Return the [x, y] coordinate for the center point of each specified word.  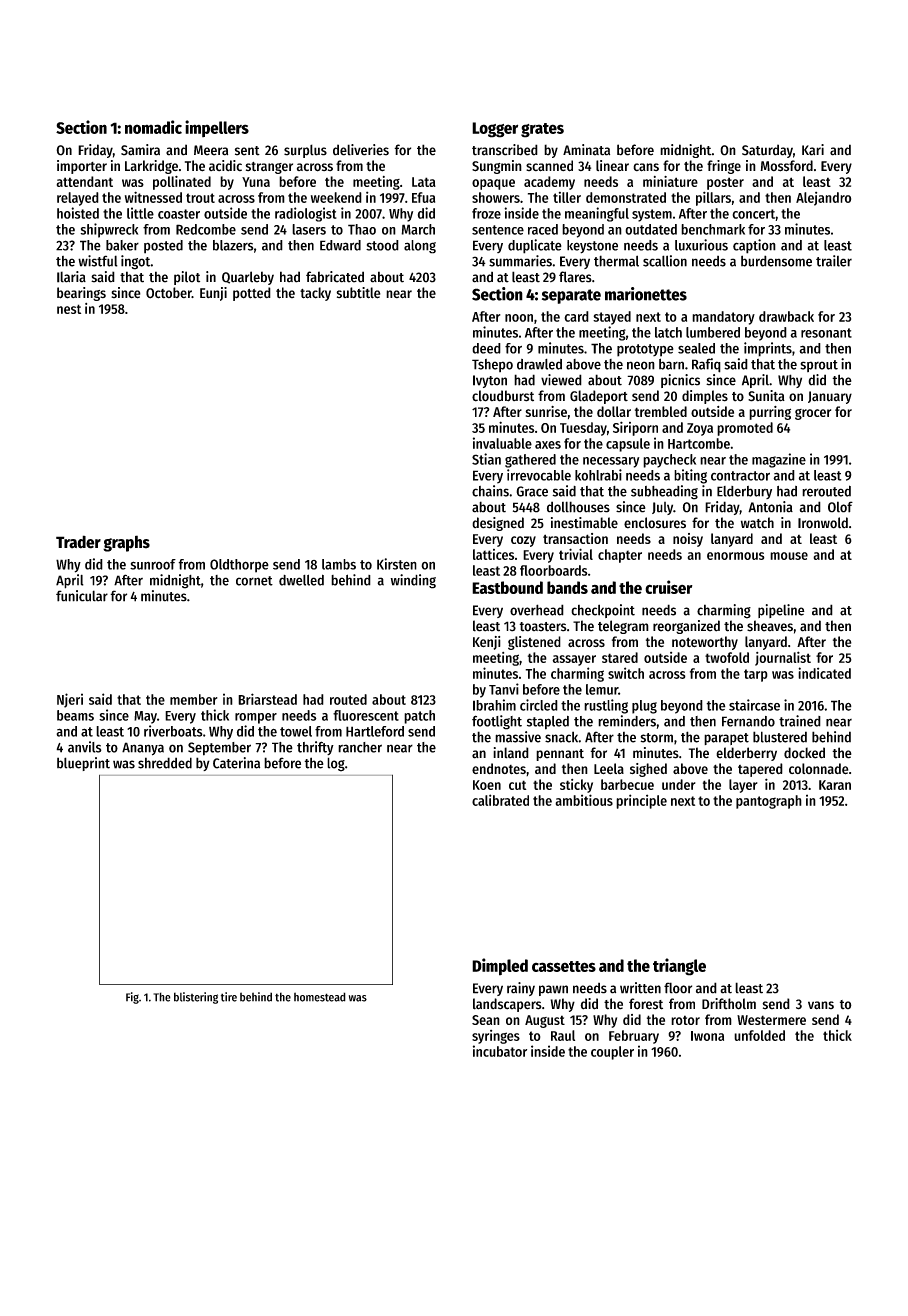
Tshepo [492, 365]
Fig [132, 998]
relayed [78, 199]
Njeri [70, 700]
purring [770, 413]
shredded [165, 763]
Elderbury [744, 492]
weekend [336, 197]
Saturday [767, 151]
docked [804, 753]
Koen [487, 785]
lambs [339, 564]
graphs [126, 543]
